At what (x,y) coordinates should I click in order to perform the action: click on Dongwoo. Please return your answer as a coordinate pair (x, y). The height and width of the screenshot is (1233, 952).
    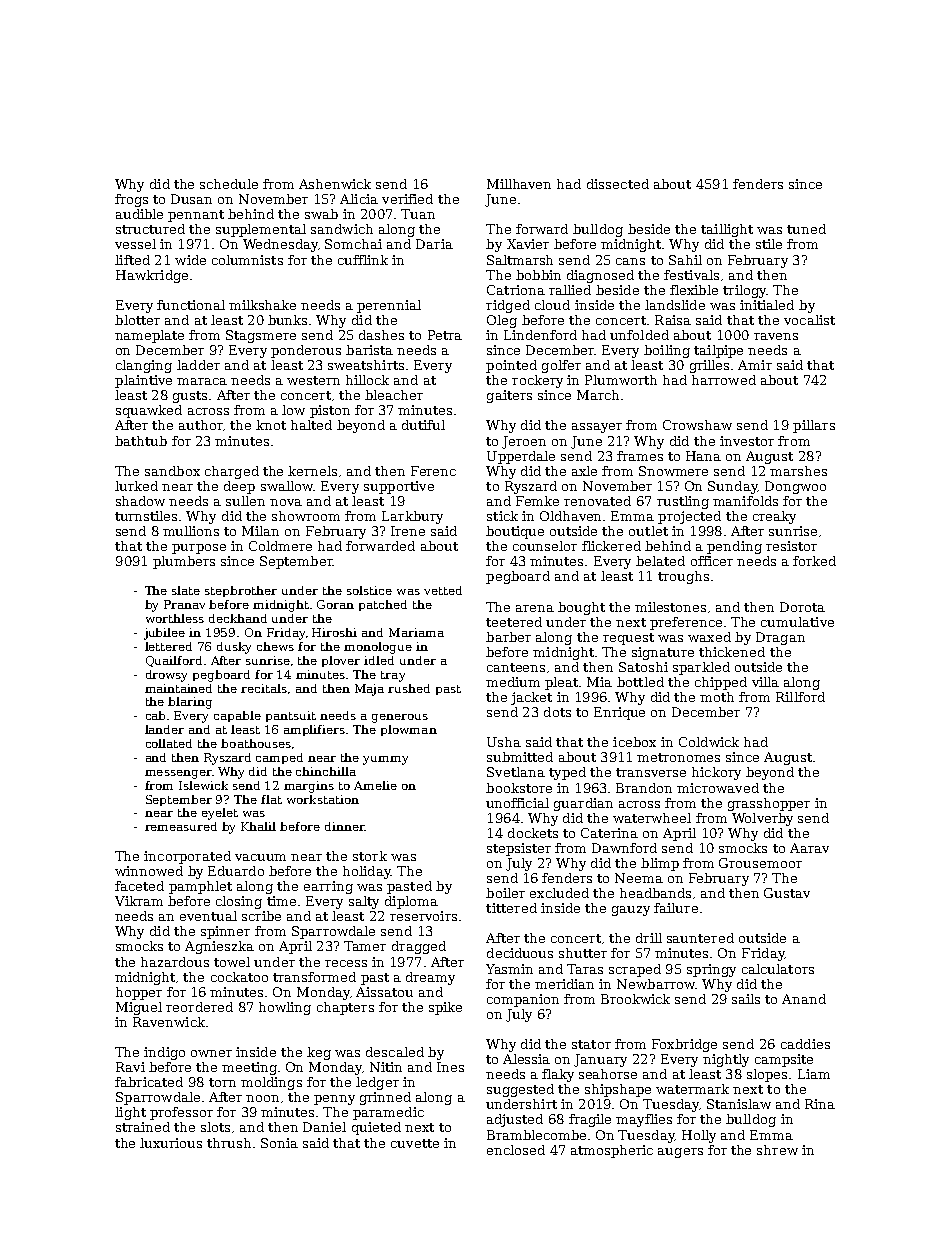
    Looking at the image, I should click on (795, 487).
